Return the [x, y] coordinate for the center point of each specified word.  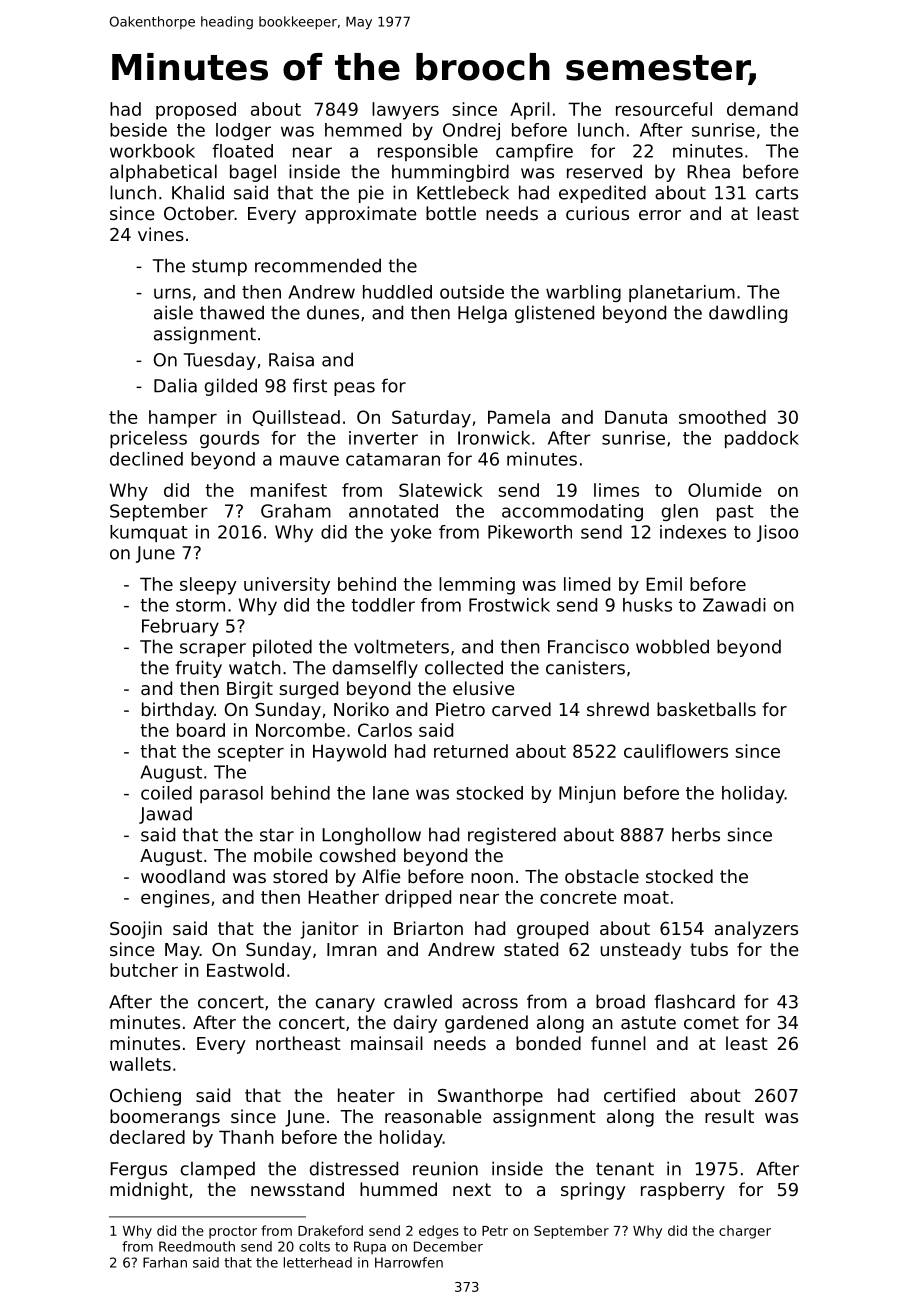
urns [172, 293]
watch [255, 667]
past [735, 513]
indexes [693, 532]
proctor [233, 1232]
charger [745, 1232]
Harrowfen [409, 1262]
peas [354, 389]
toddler [383, 605]
